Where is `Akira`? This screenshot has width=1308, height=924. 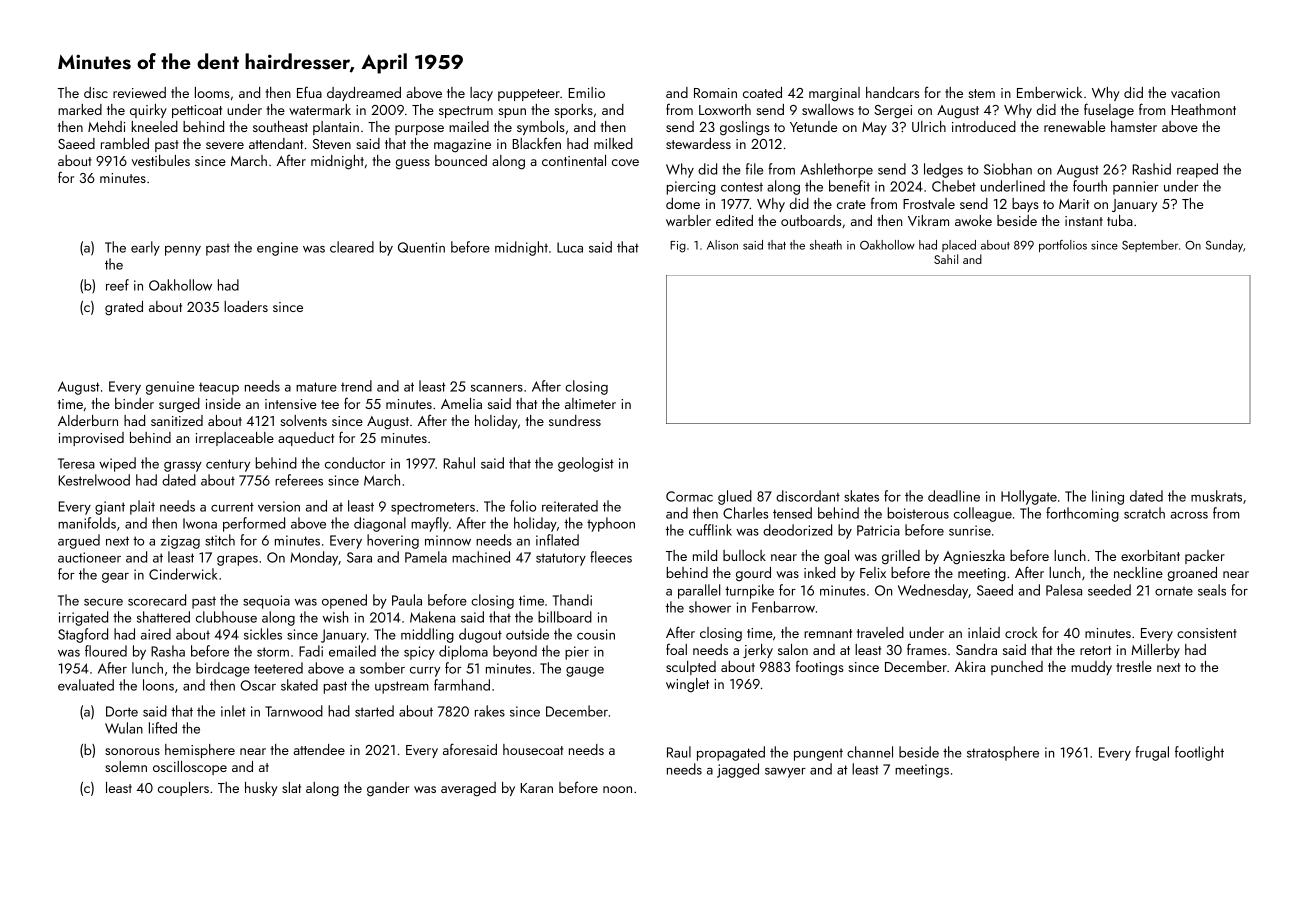
Akira is located at coordinates (970, 666).
